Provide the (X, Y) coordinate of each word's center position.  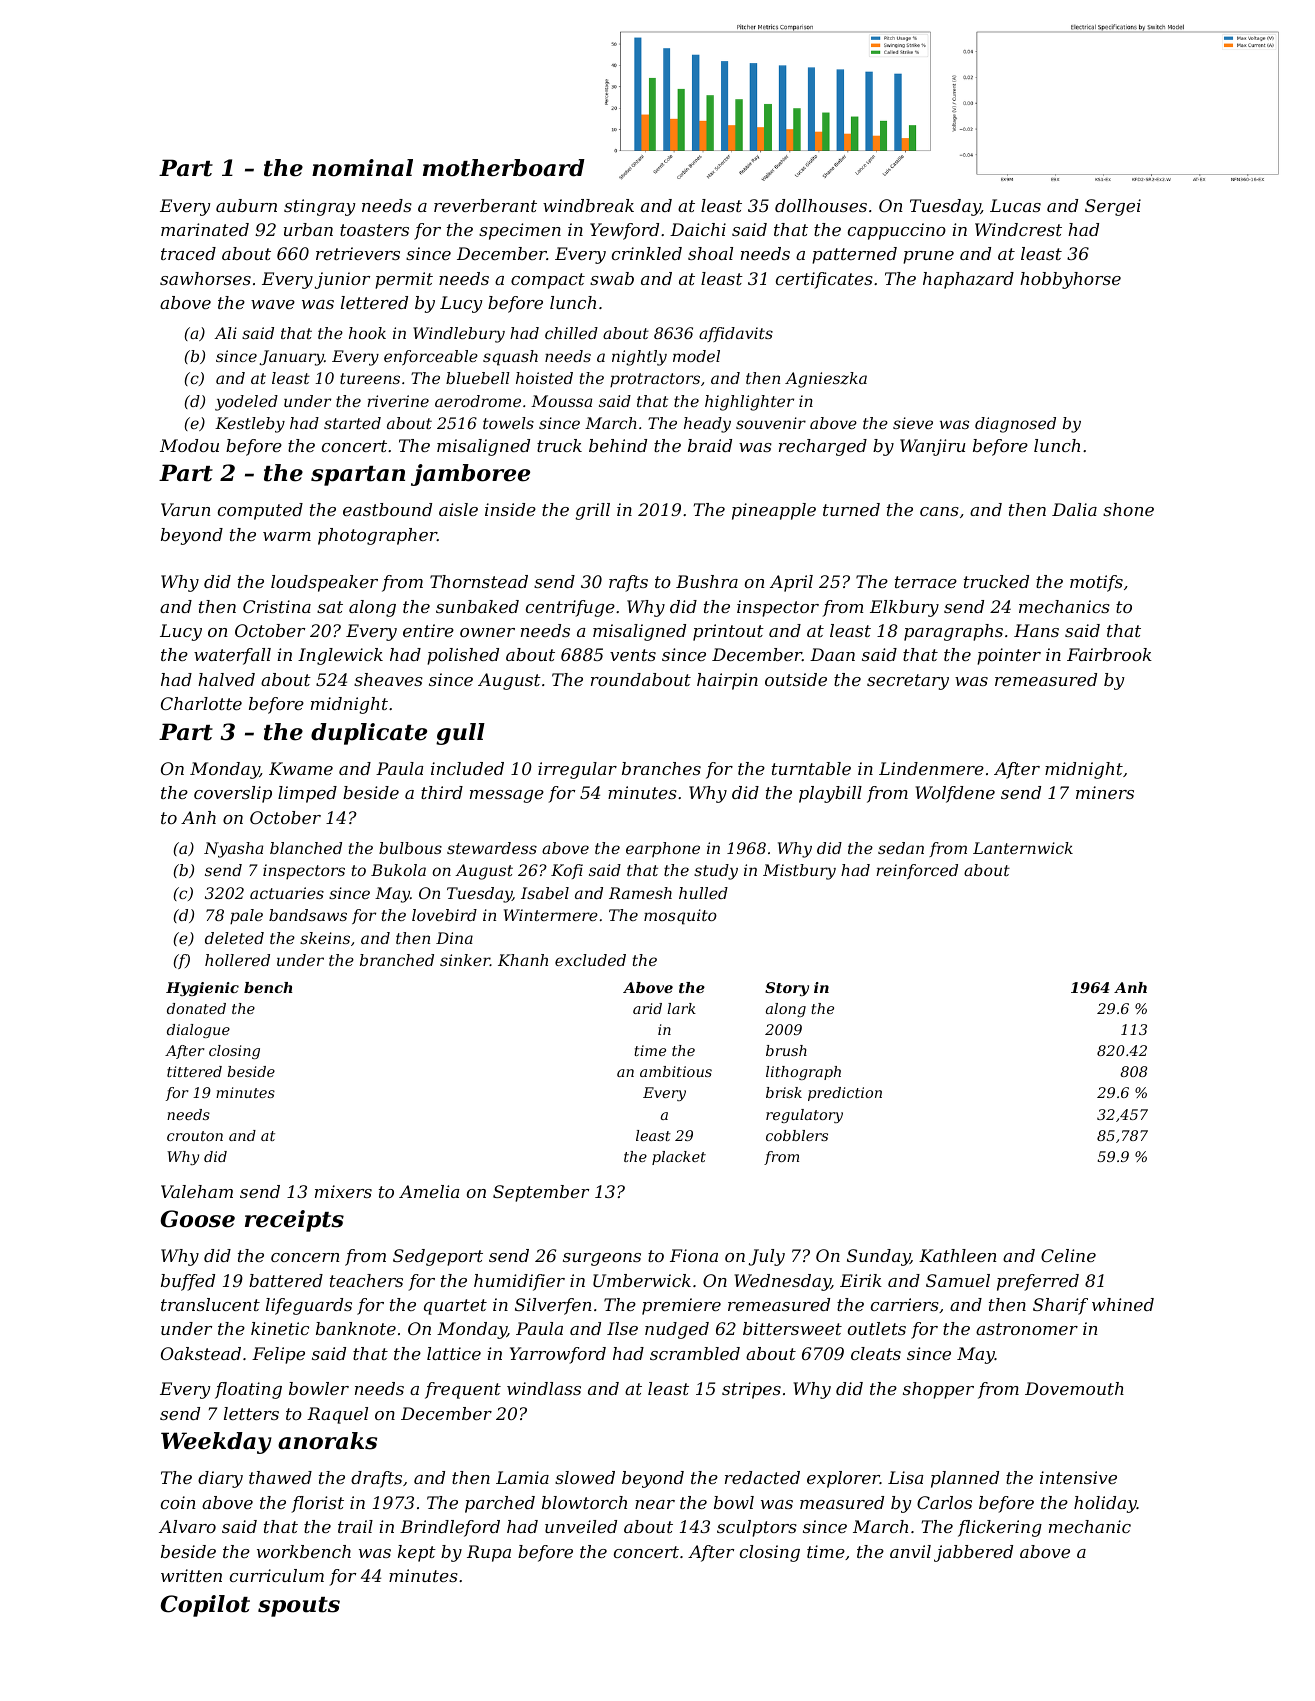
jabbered (973, 1553)
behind (618, 445)
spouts (299, 1607)
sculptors (757, 1528)
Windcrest (1018, 229)
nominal (362, 168)
